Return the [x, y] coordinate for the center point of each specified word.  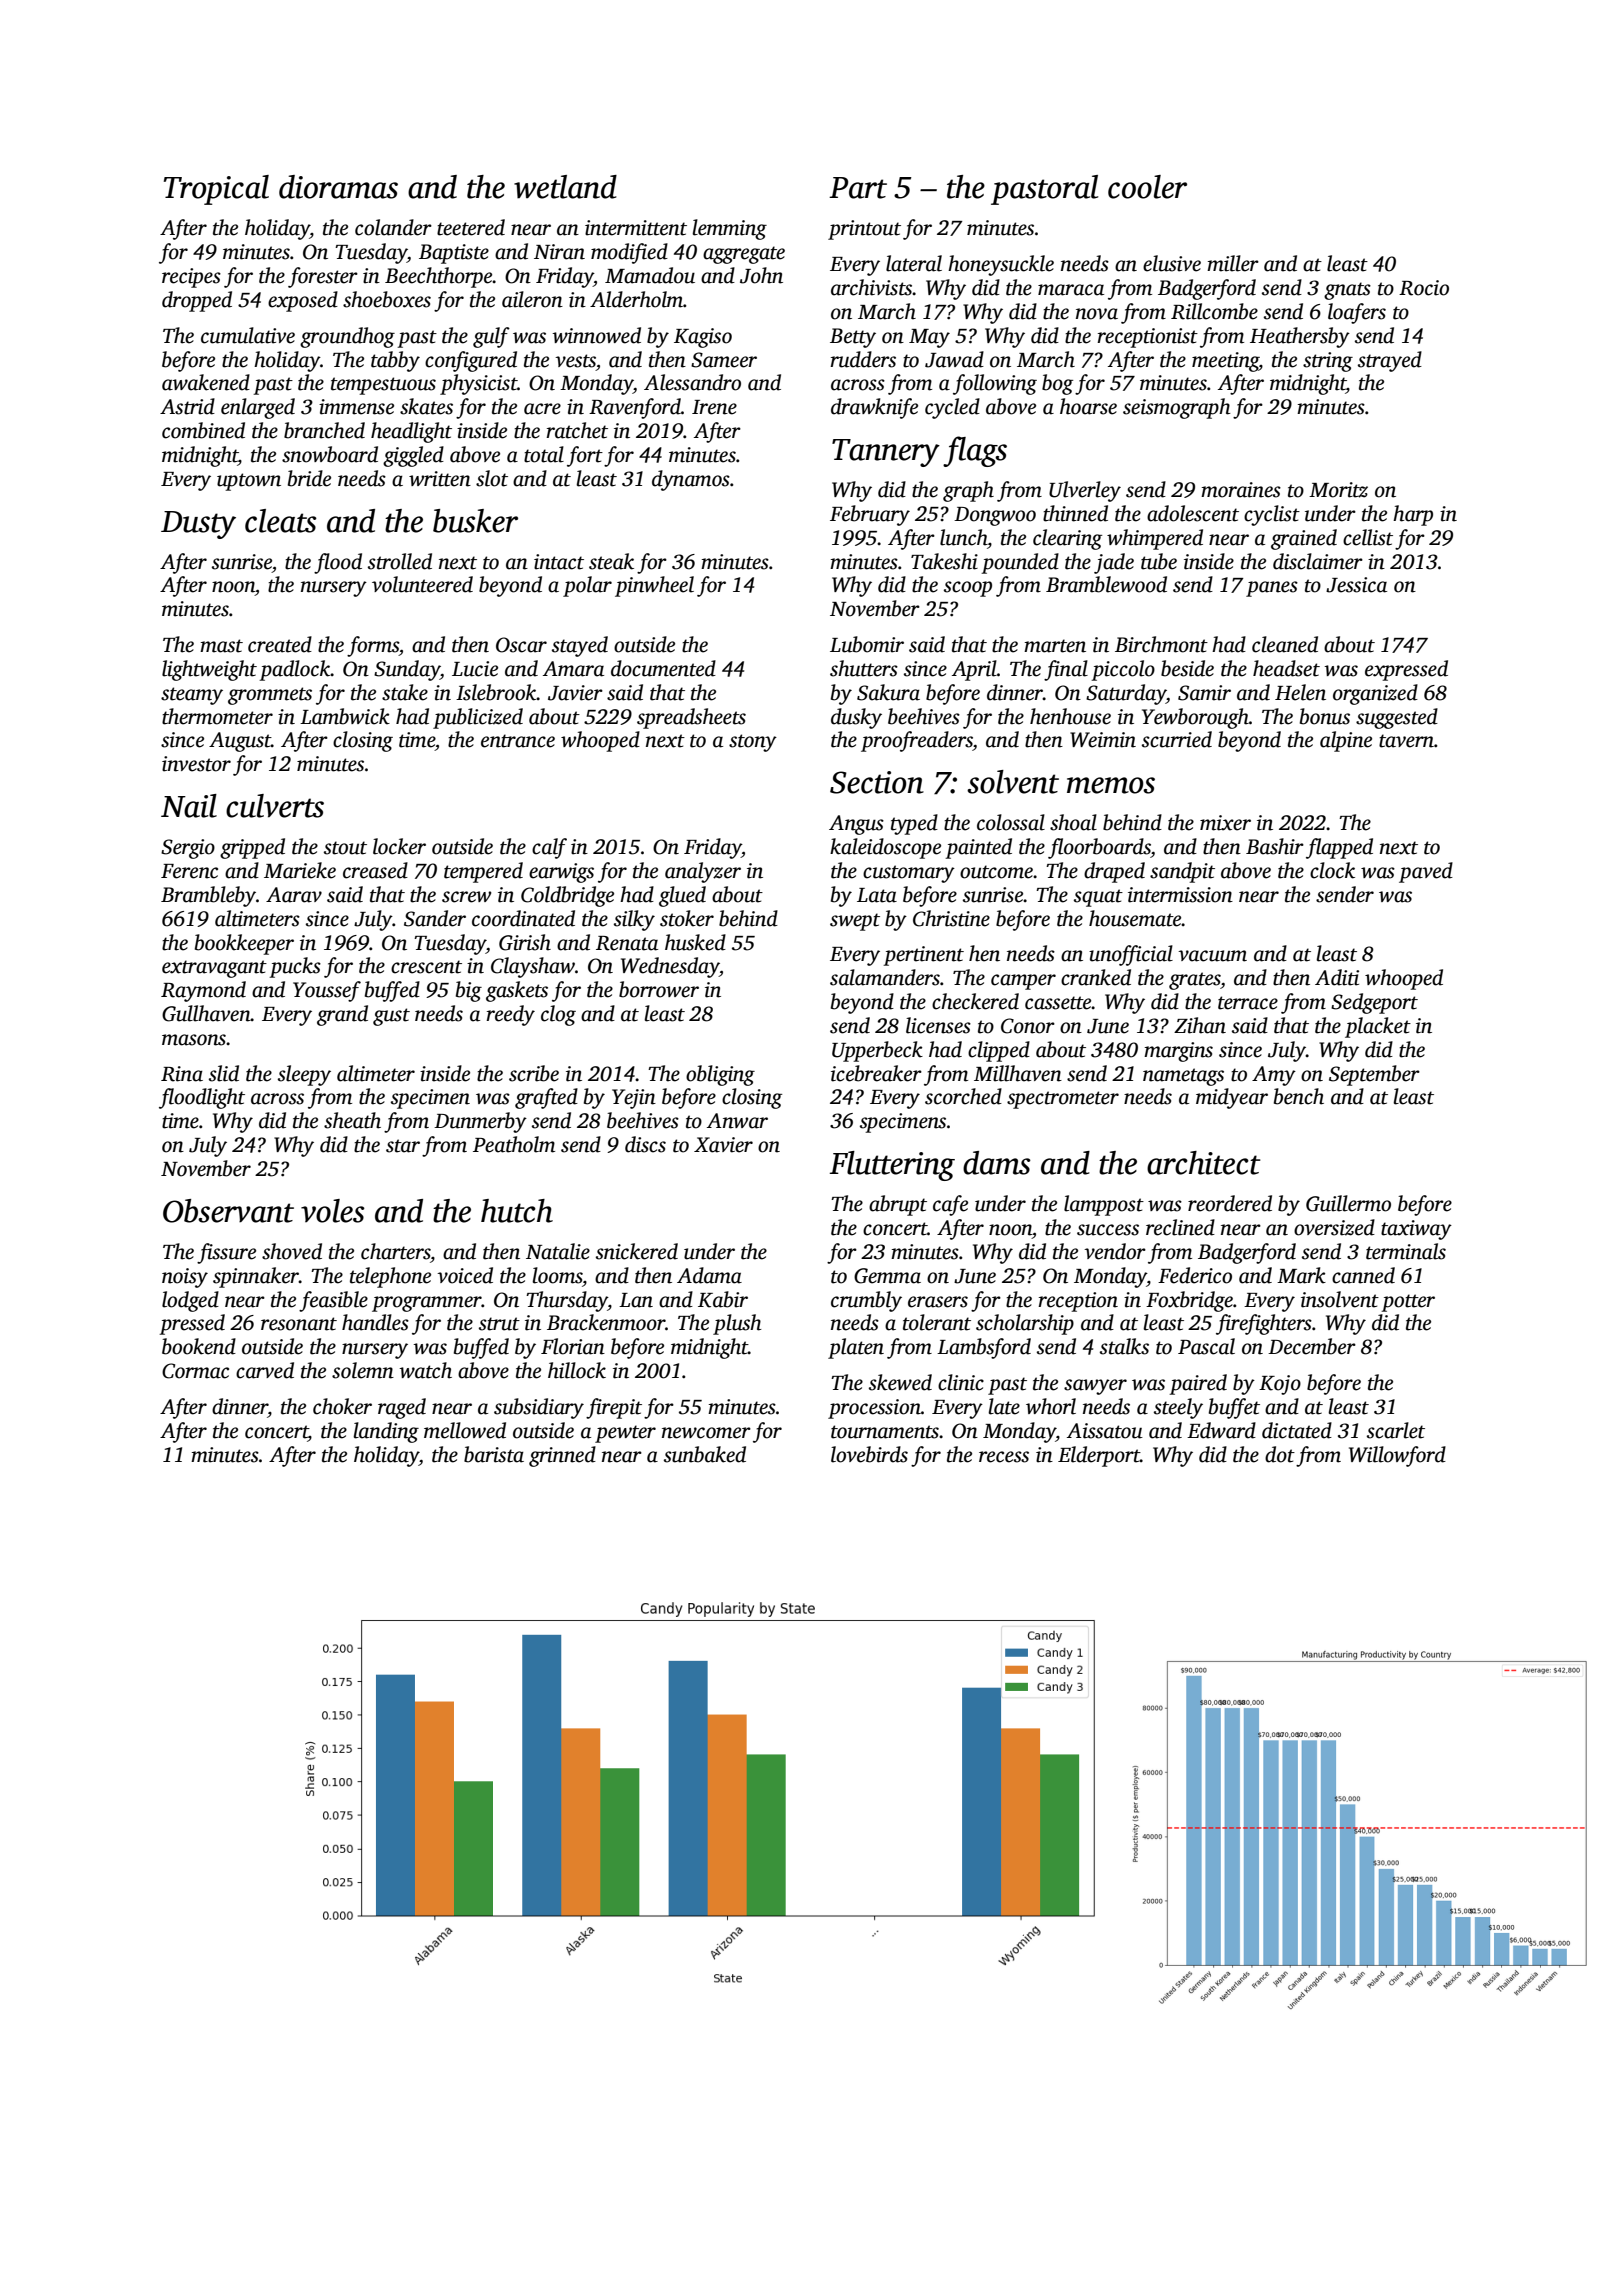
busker [475, 521]
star [403, 1146]
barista [494, 1454]
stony [753, 743]
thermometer [217, 716]
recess [1004, 1457]
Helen [1300, 692]
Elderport [1099, 1456]
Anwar [737, 1121]
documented [663, 668]
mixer [1225, 823]
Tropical [216, 190]
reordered [1230, 1203]
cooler [1147, 187]
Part [858, 188]
